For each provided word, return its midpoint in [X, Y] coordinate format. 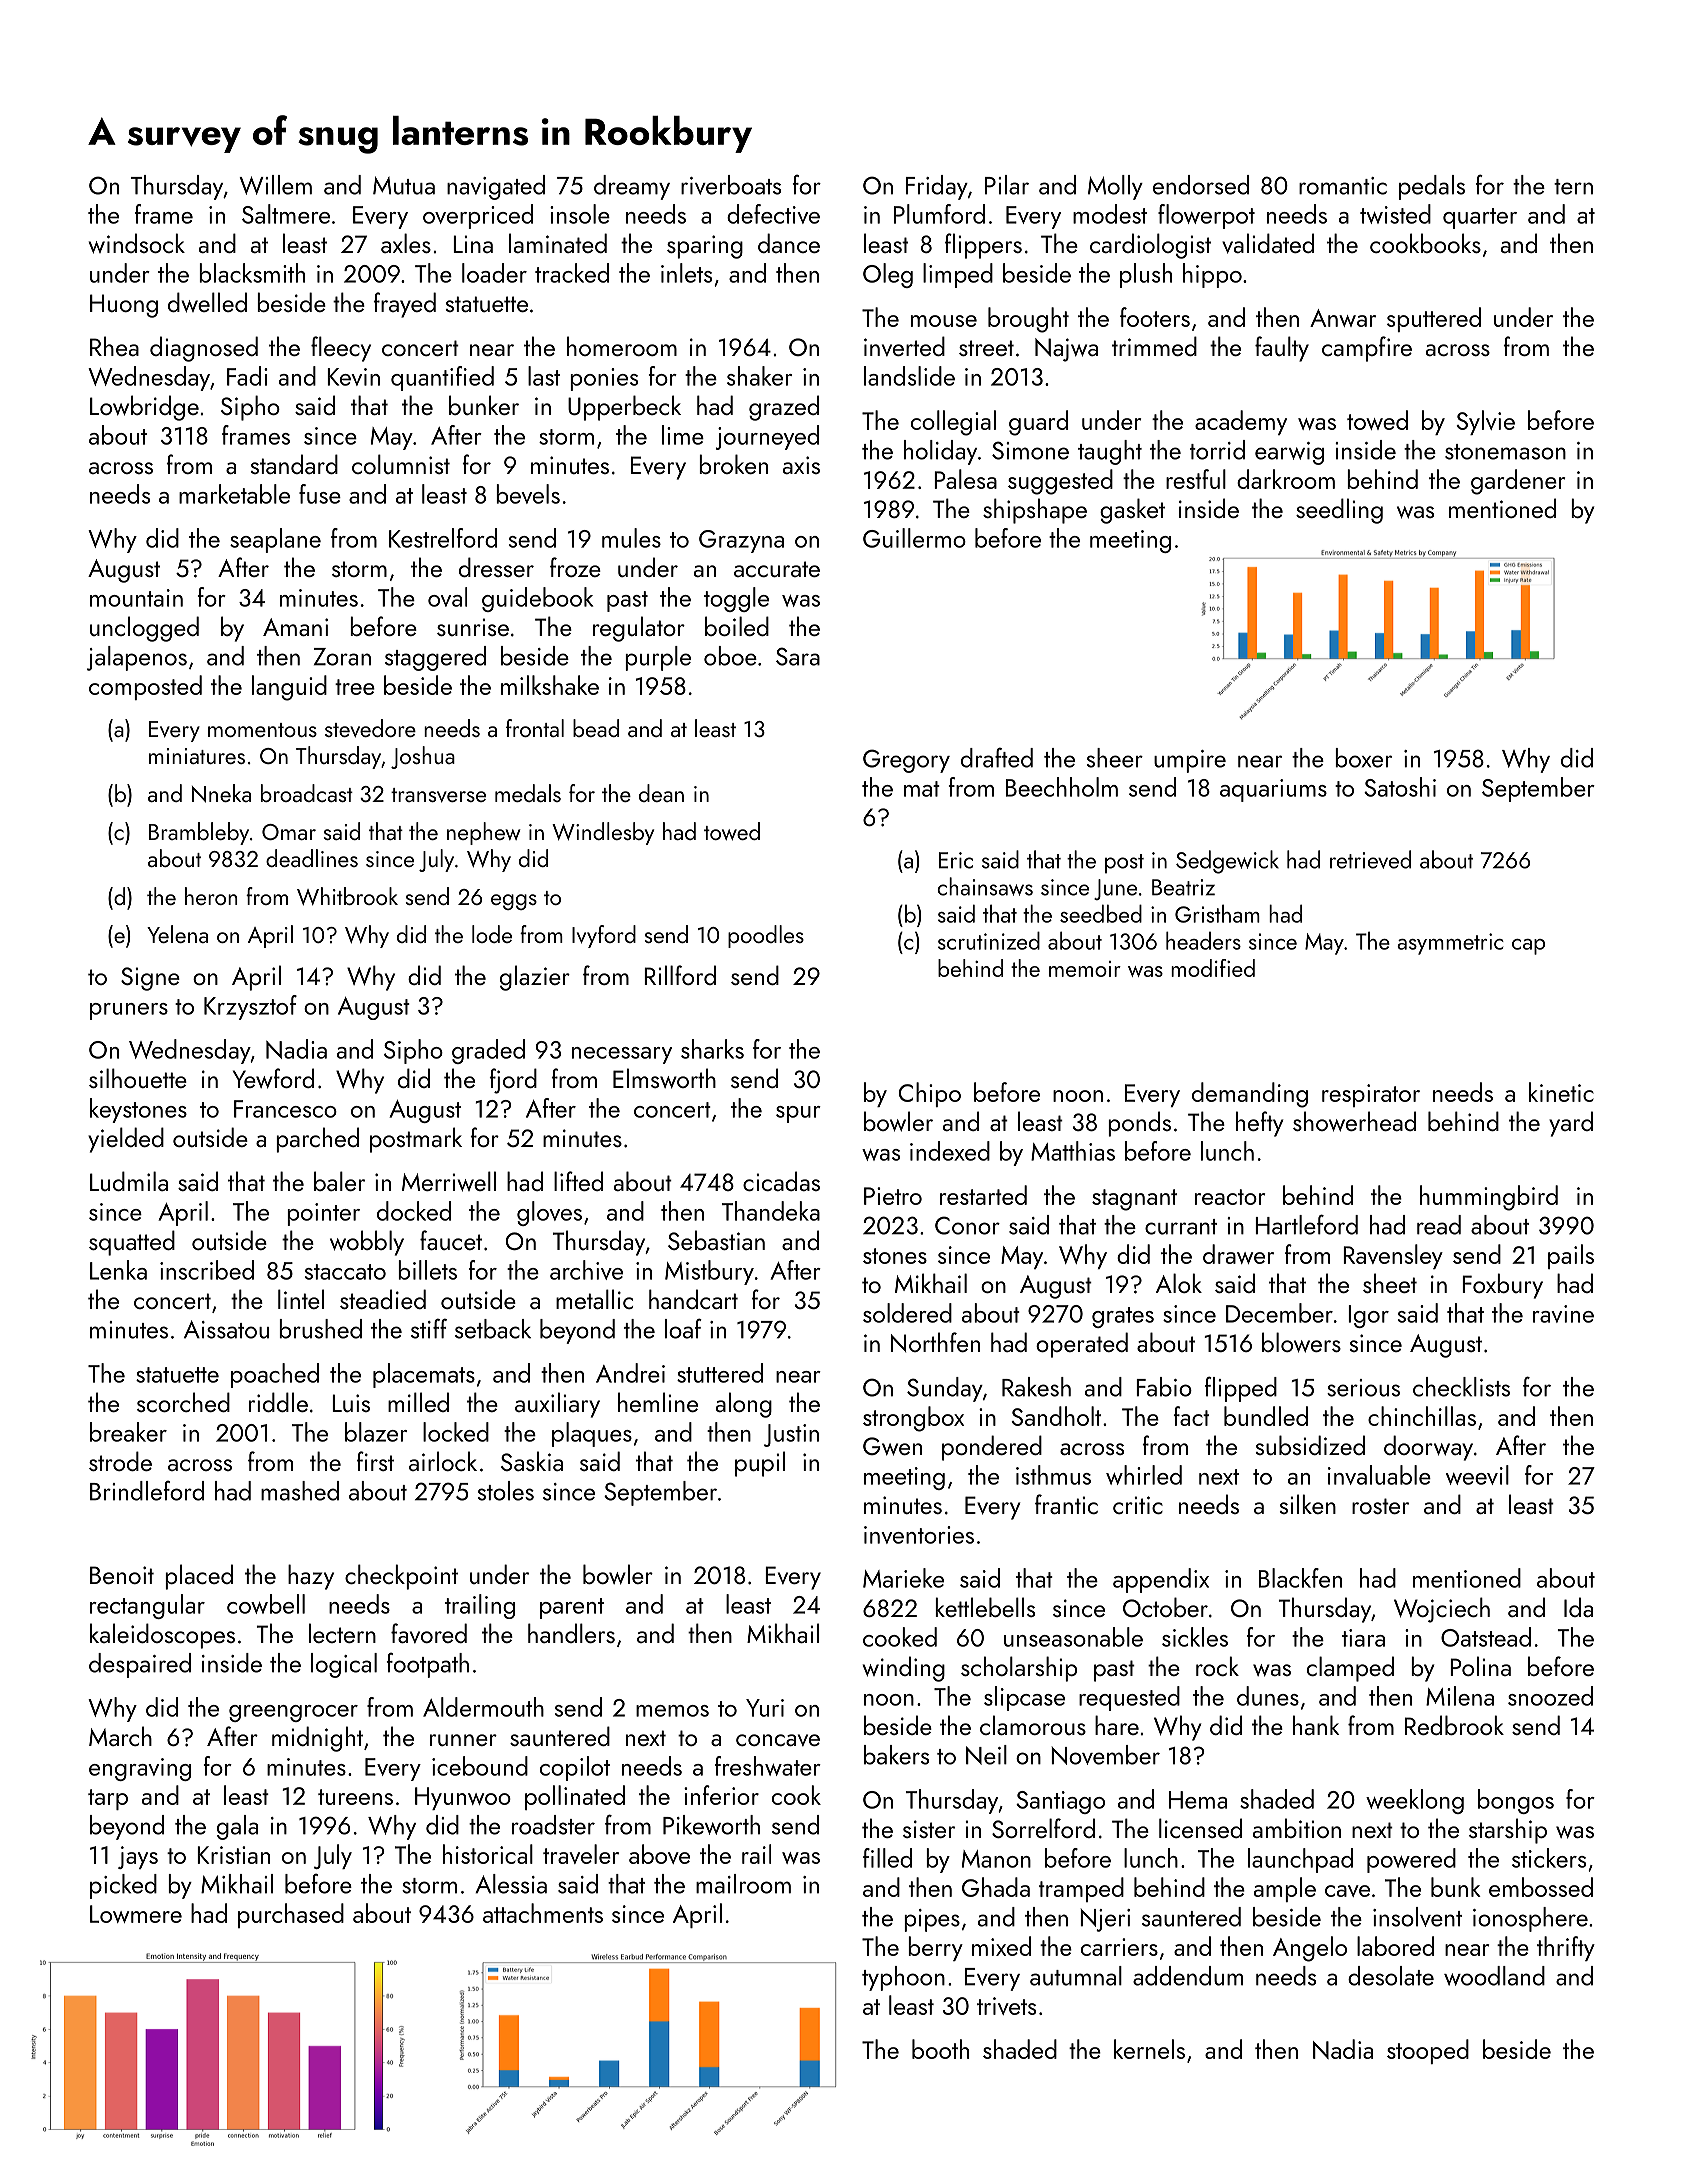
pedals [1432, 187]
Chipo [930, 1094]
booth [940, 2049]
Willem [275, 185]
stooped [1428, 2051]
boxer [1363, 758]
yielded [126, 1140]
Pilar [1007, 185]
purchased [291, 1915]
